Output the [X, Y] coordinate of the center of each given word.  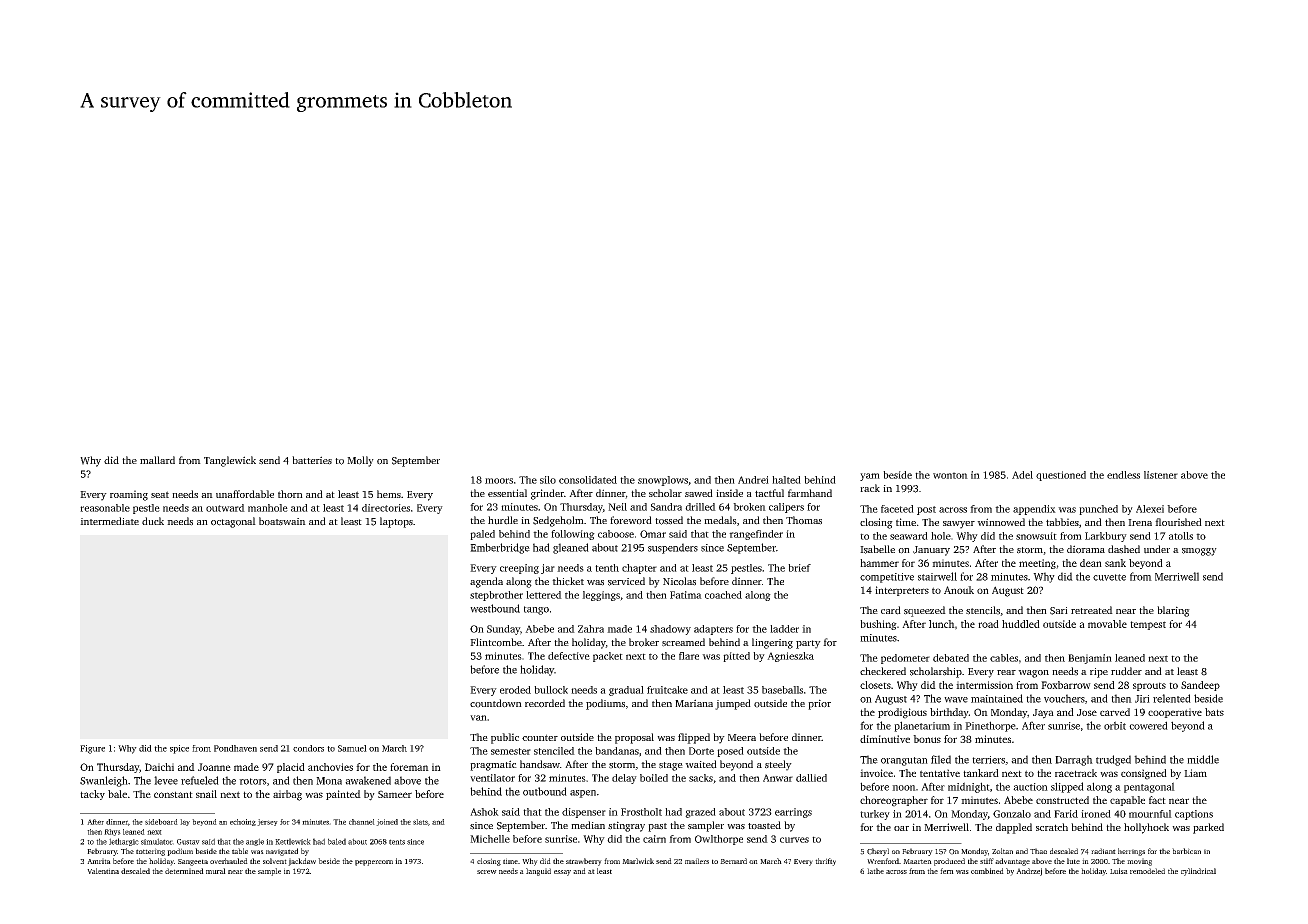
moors [499, 481]
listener [1161, 475]
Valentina [103, 871]
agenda [486, 582]
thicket [568, 581]
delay [624, 779]
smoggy [1199, 552]
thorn [290, 494]
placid [291, 768]
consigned [1144, 774]
